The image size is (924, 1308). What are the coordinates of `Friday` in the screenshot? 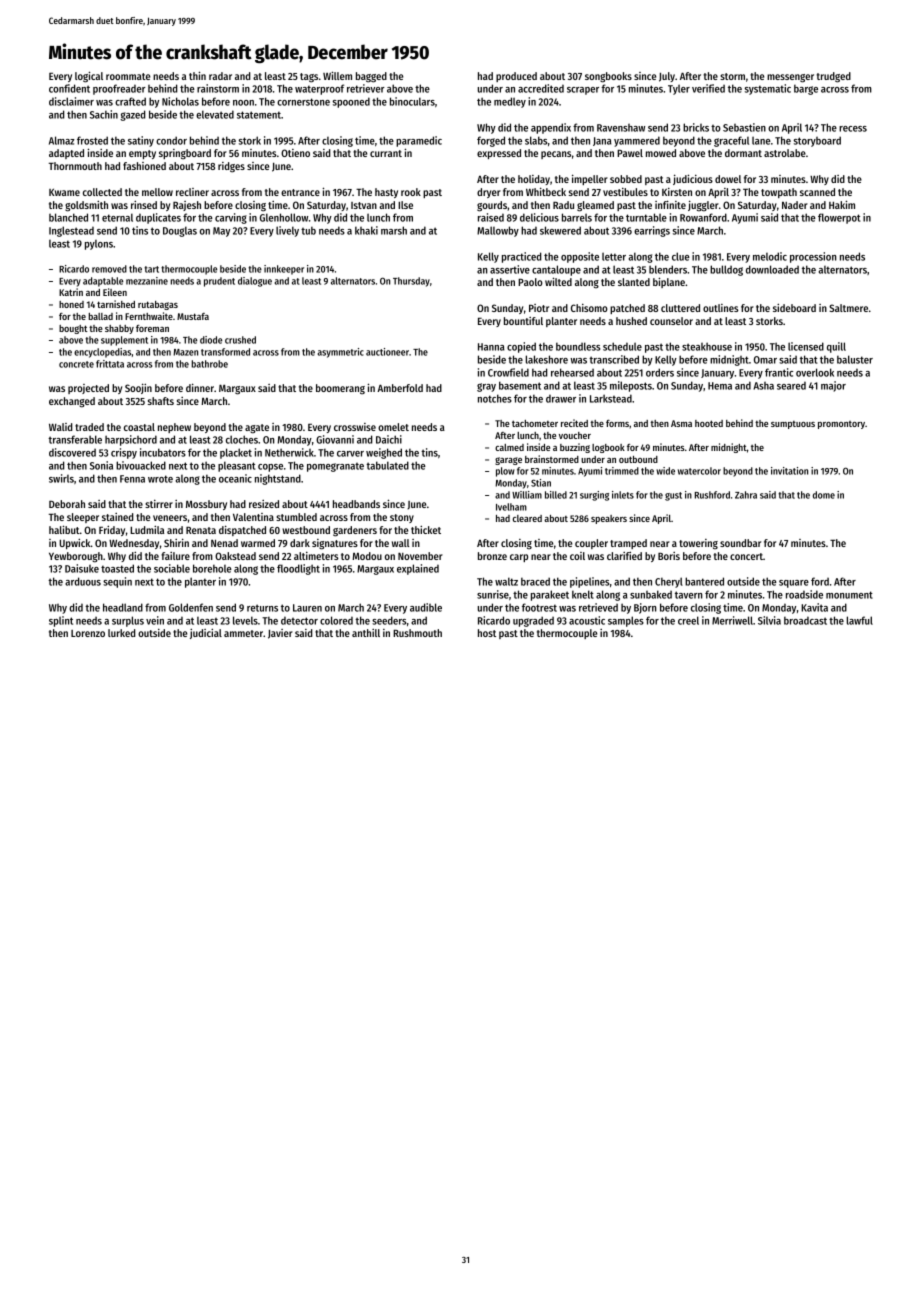 It's located at (112, 530).
